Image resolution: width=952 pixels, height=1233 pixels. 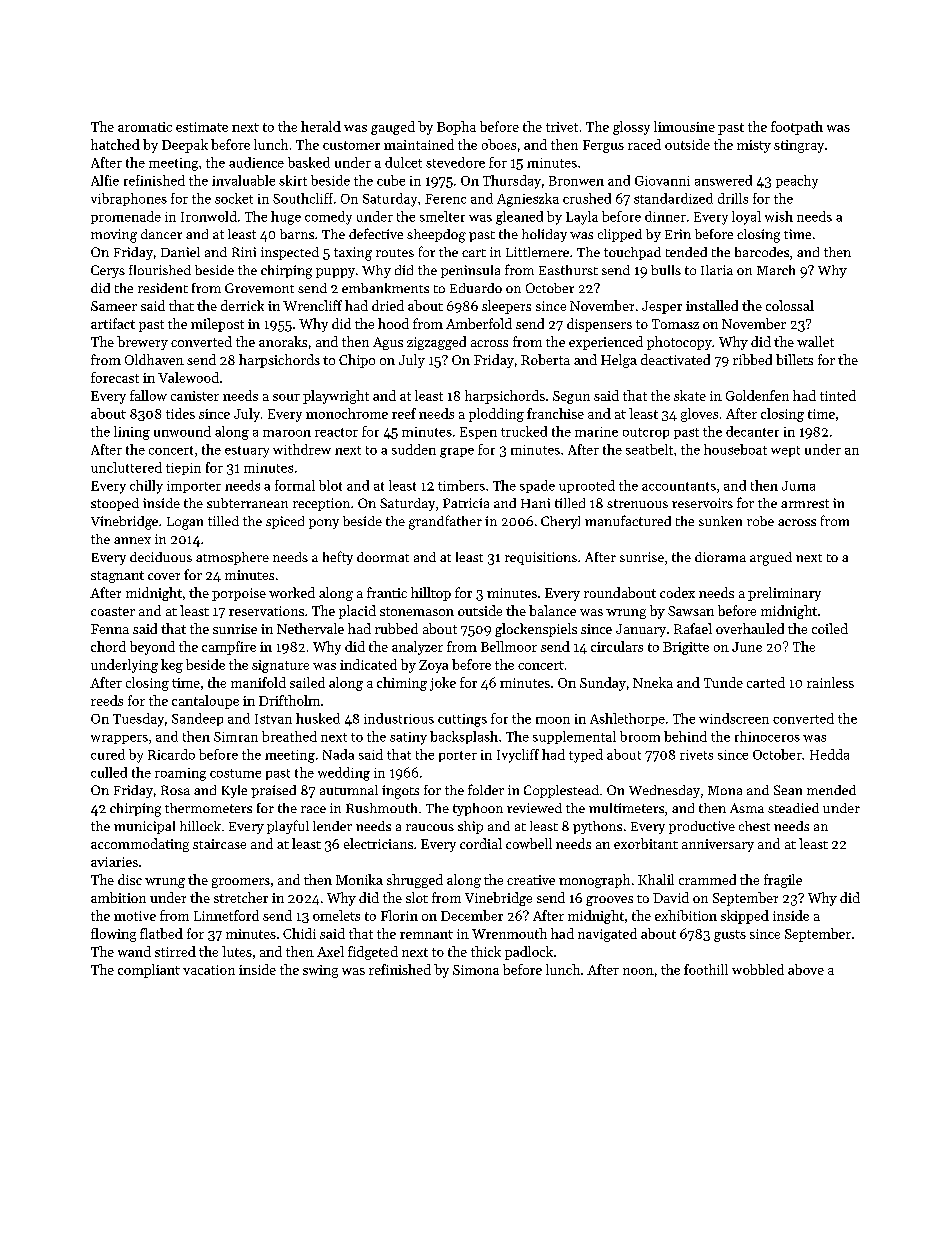 I want to click on vacation, so click(x=209, y=970).
